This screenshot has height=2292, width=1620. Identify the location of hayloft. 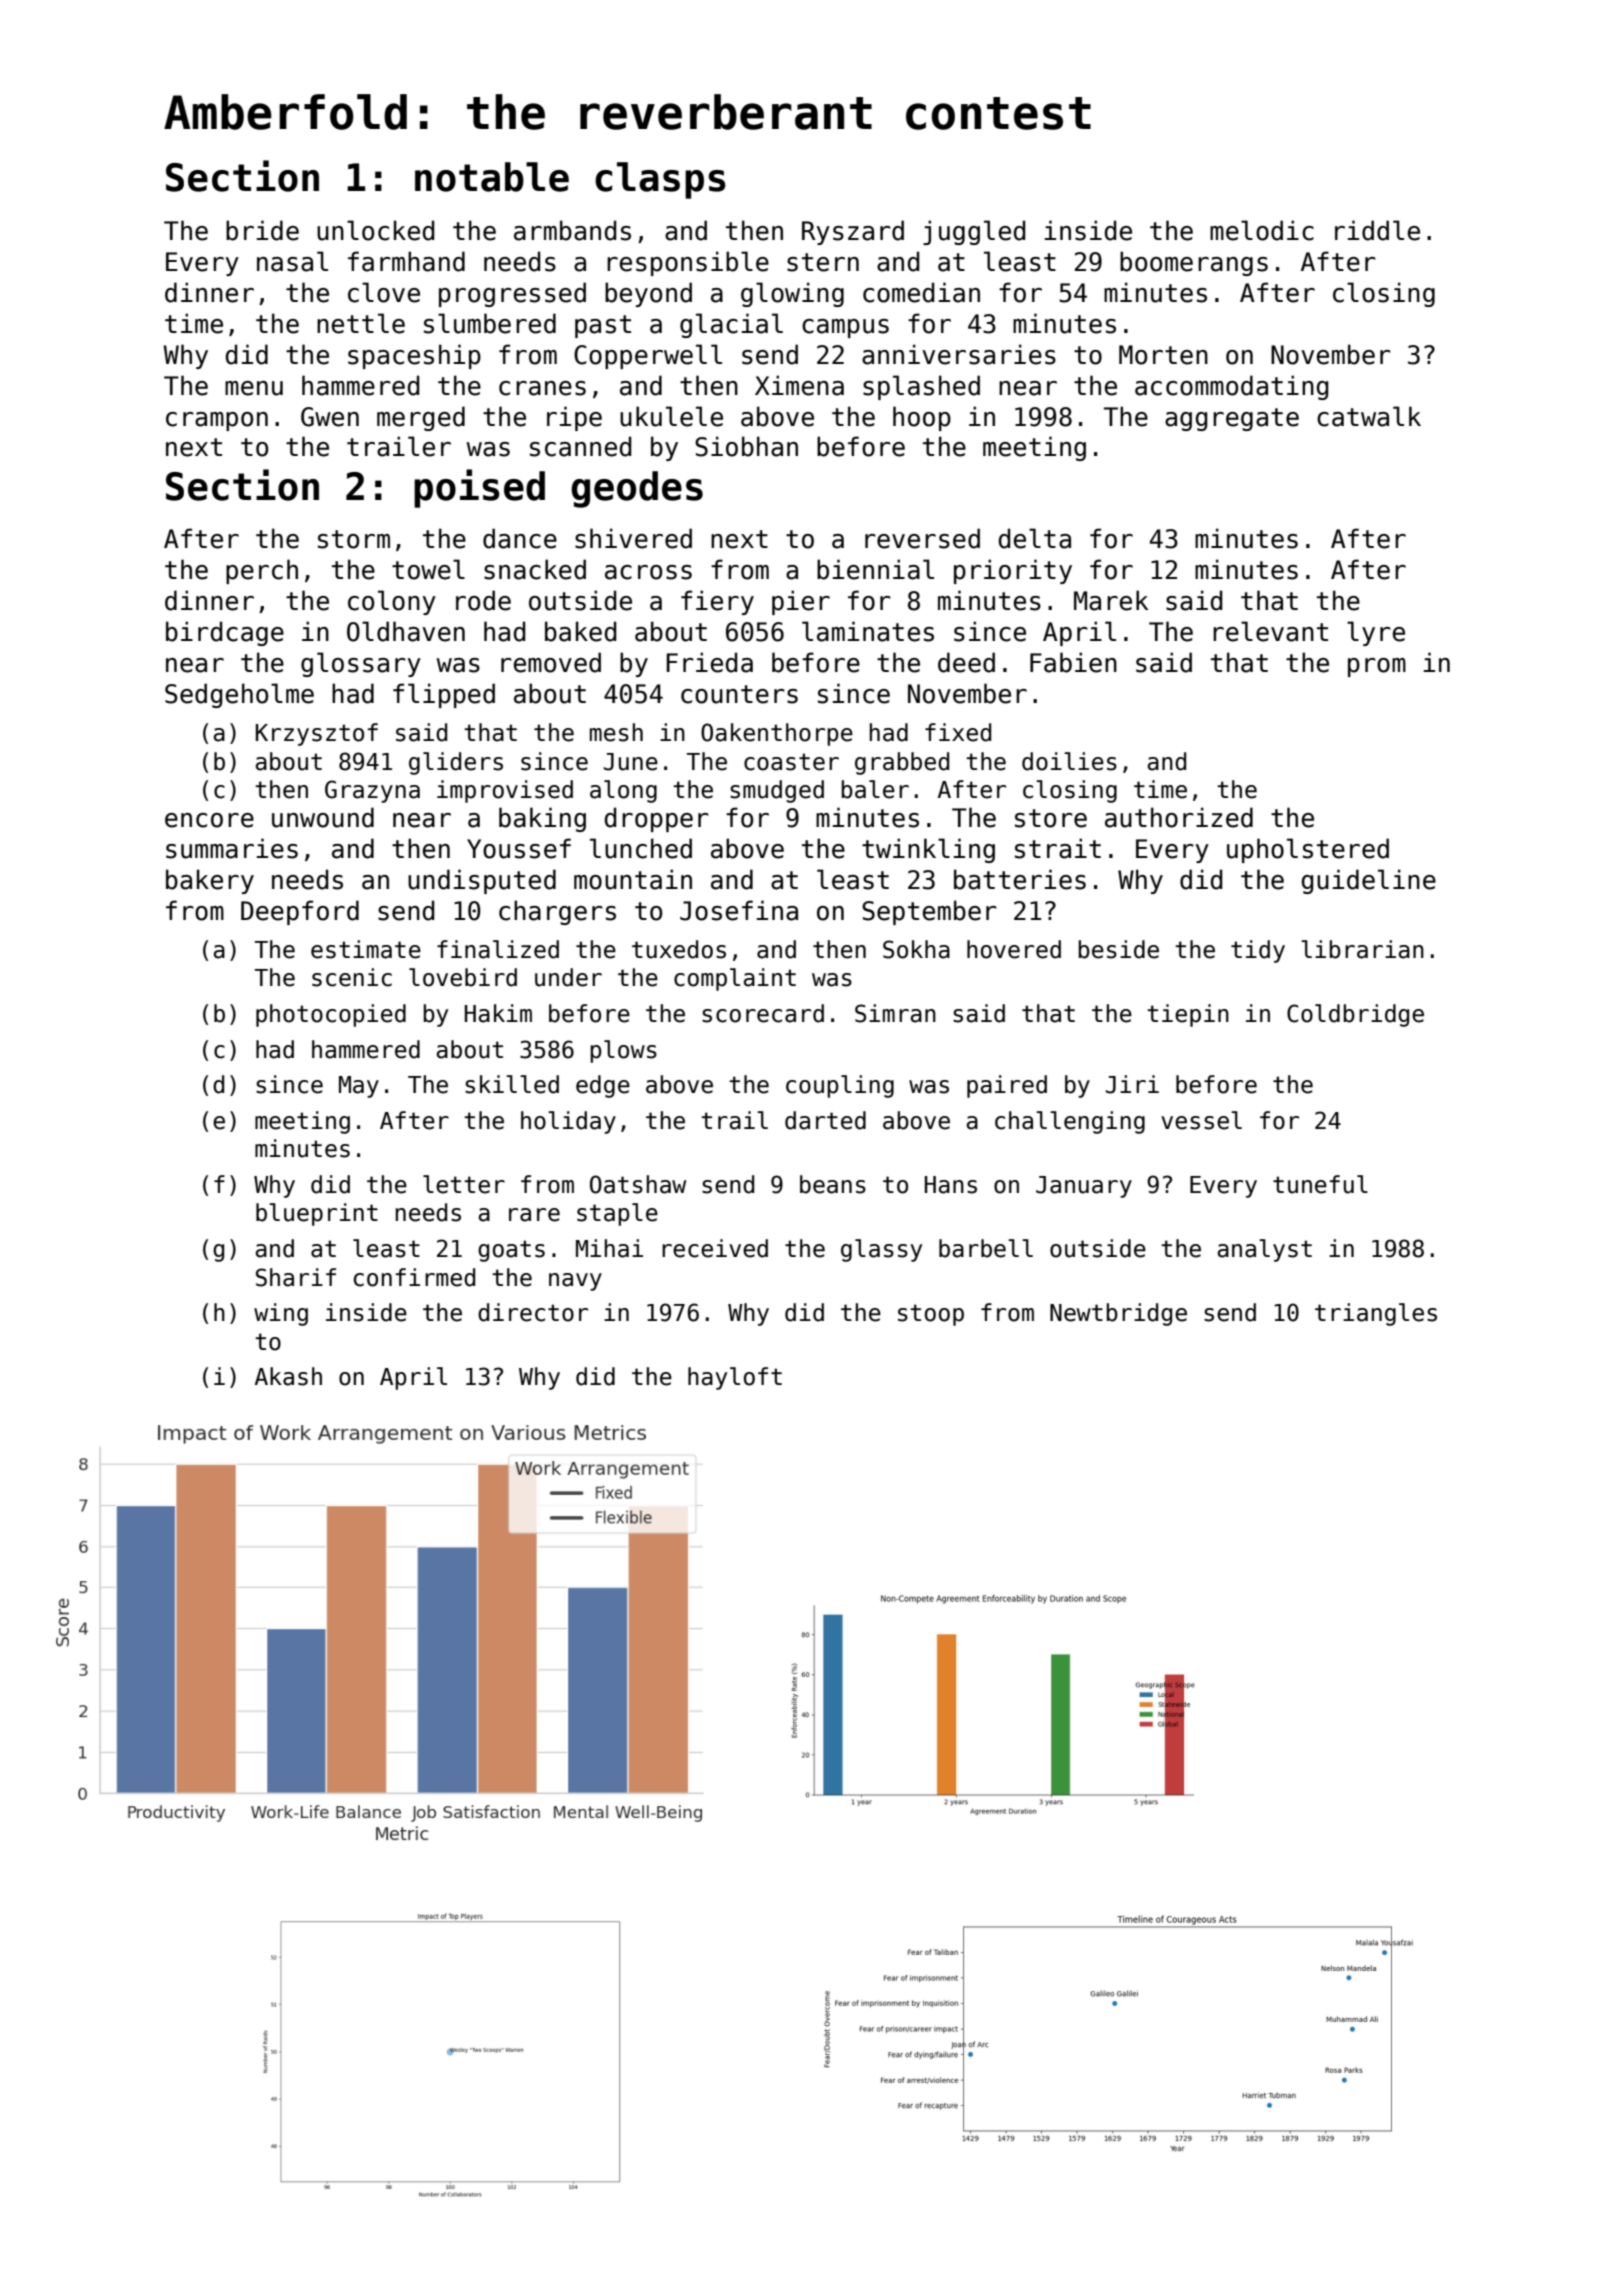
(735, 1378).
